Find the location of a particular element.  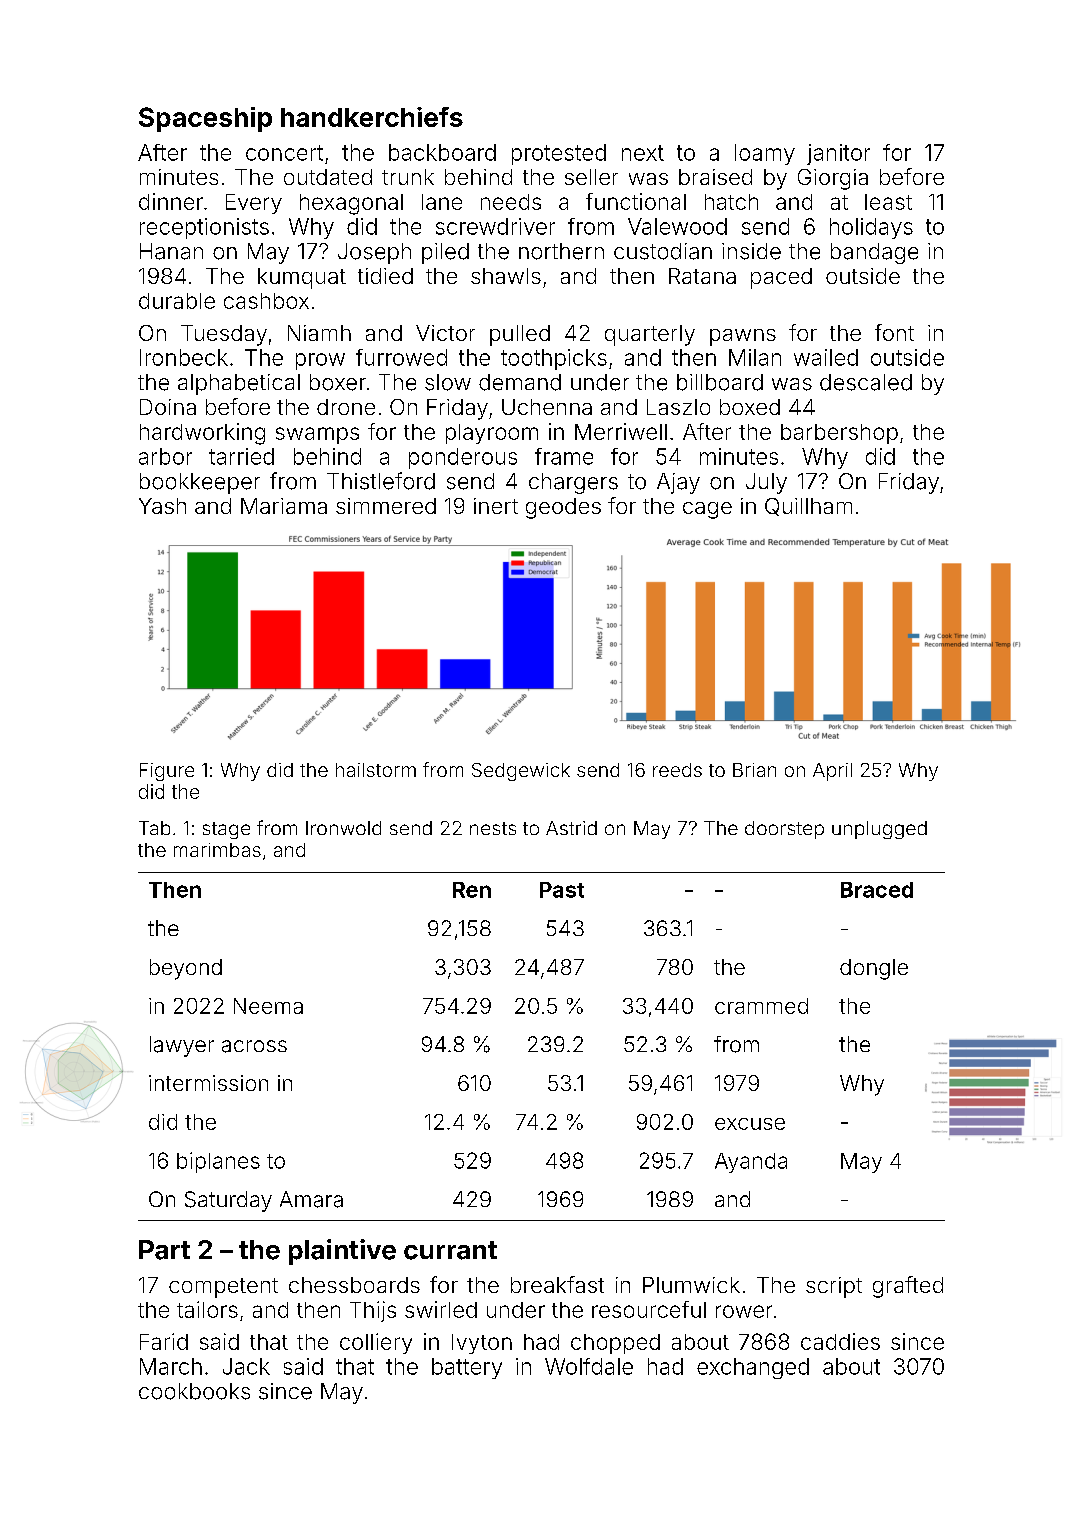

Doina is located at coordinates (168, 407).
